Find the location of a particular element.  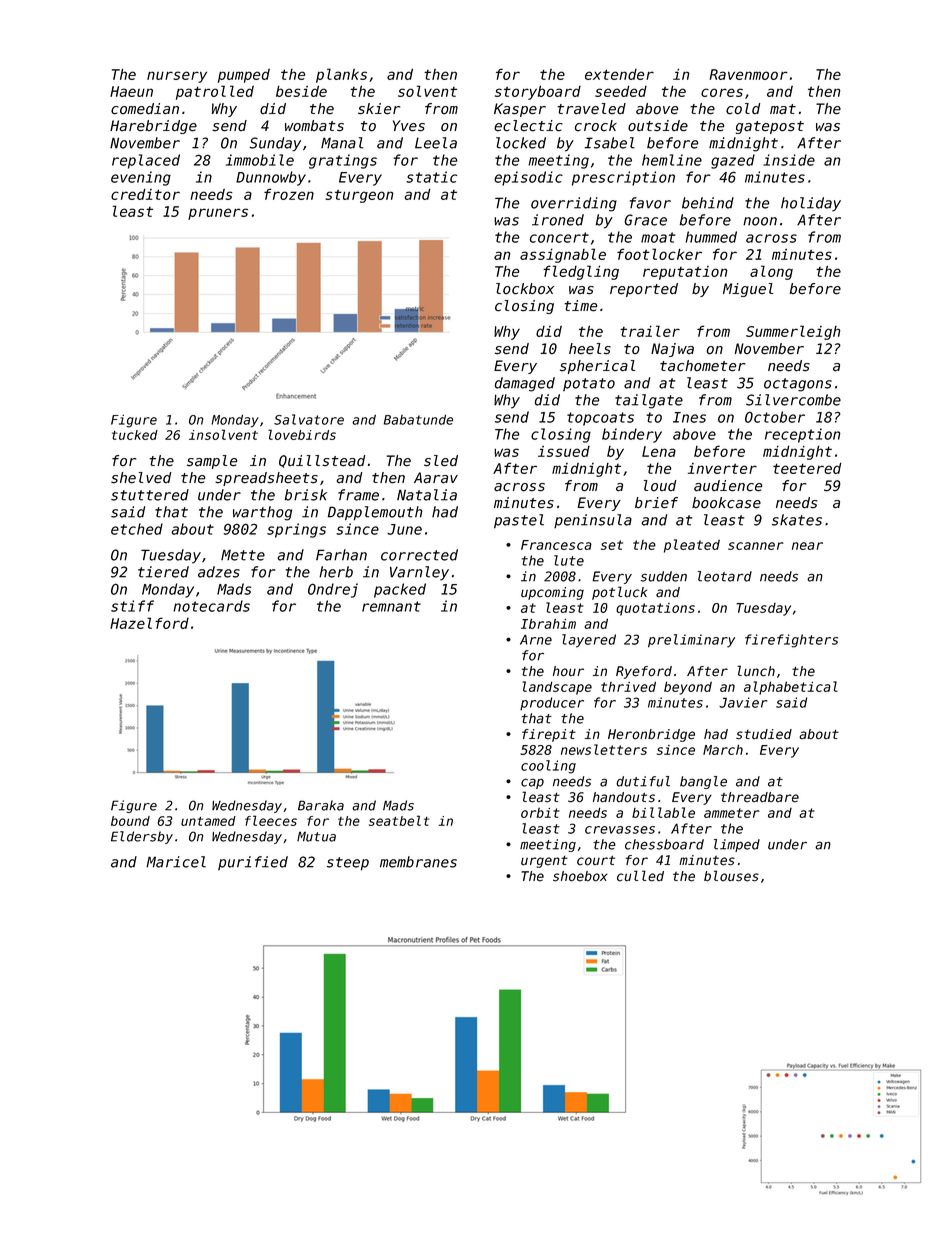

gazed is located at coordinates (733, 161).
